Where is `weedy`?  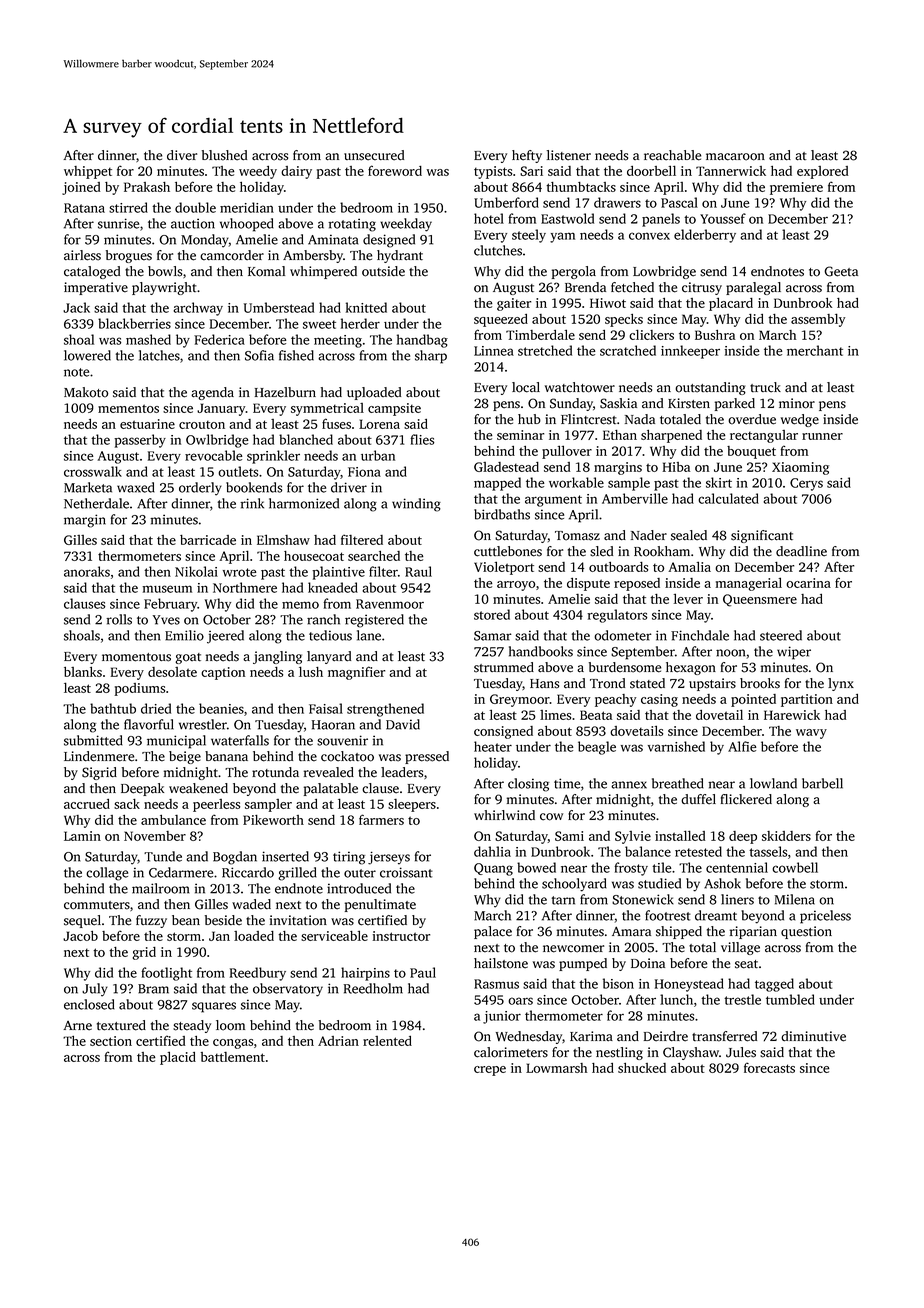
weedy is located at coordinates (258, 172).
